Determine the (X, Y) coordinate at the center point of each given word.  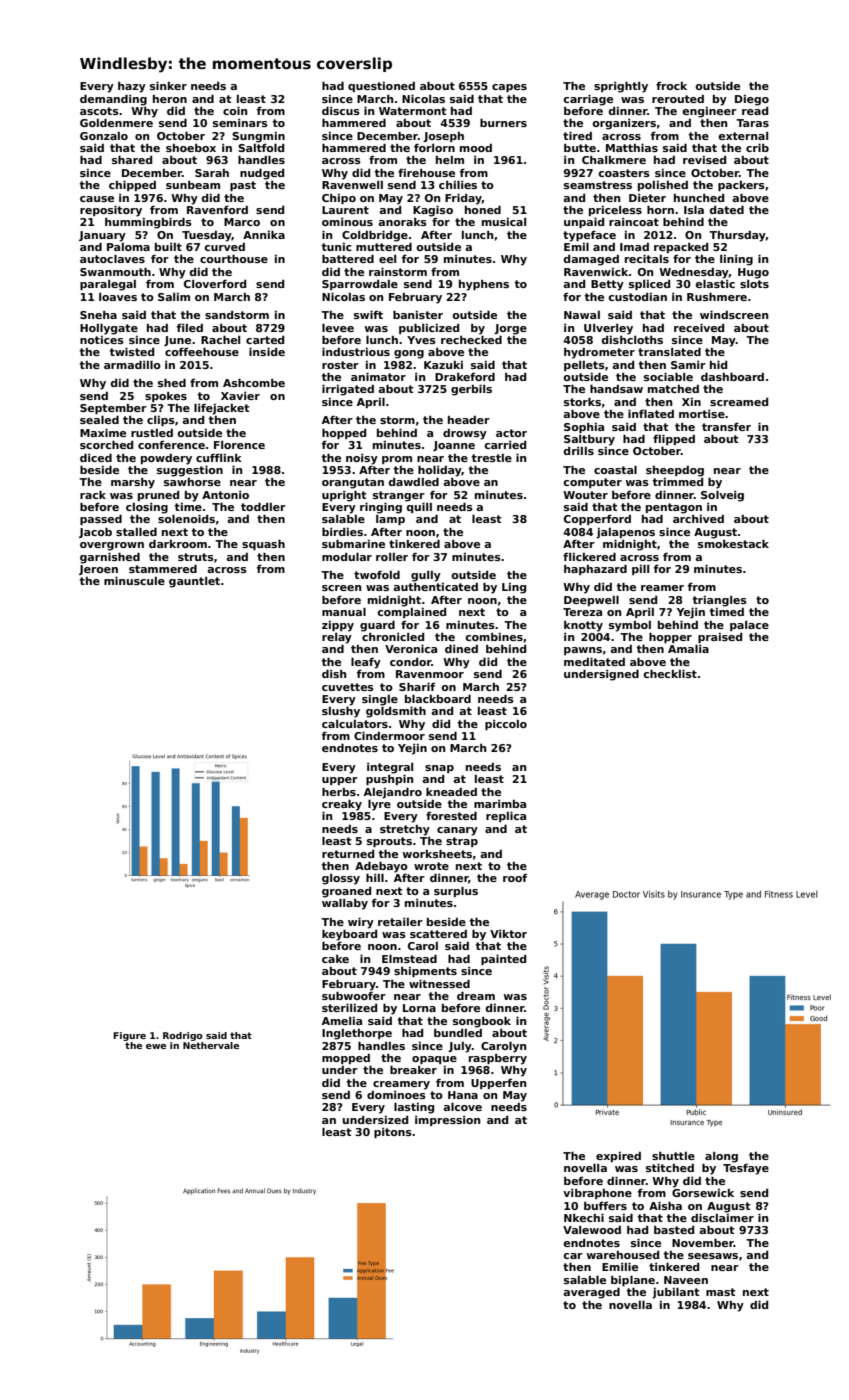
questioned (381, 87)
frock (671, 86)
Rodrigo (183, 1036)
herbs (339, 791)
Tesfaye (746, 1169)
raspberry (498, 1059)
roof (515, 878)
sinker (168, 85)
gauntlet (194, 582)
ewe (156, 1046)
